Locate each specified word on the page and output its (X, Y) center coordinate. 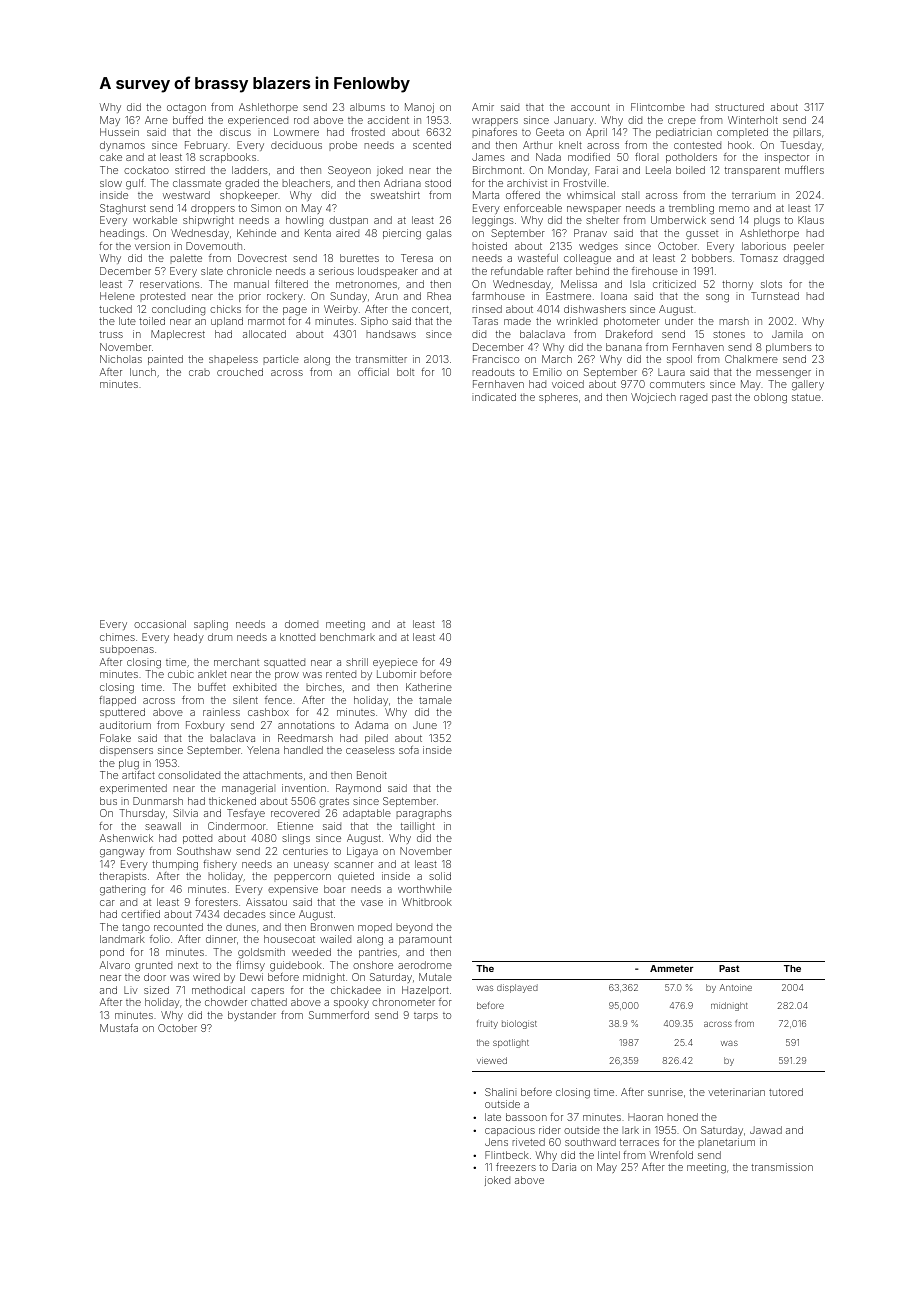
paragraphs (424, 814)
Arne (156, 120)
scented (432, 145)
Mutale (435, 977)
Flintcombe (658, 107)
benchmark (347, 637)
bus (108, 801)
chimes (117, 637)
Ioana (614, 296)
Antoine (735, 987)
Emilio (547, 372)
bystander (252, 1016)
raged (693, 398)
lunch (143, 372)
